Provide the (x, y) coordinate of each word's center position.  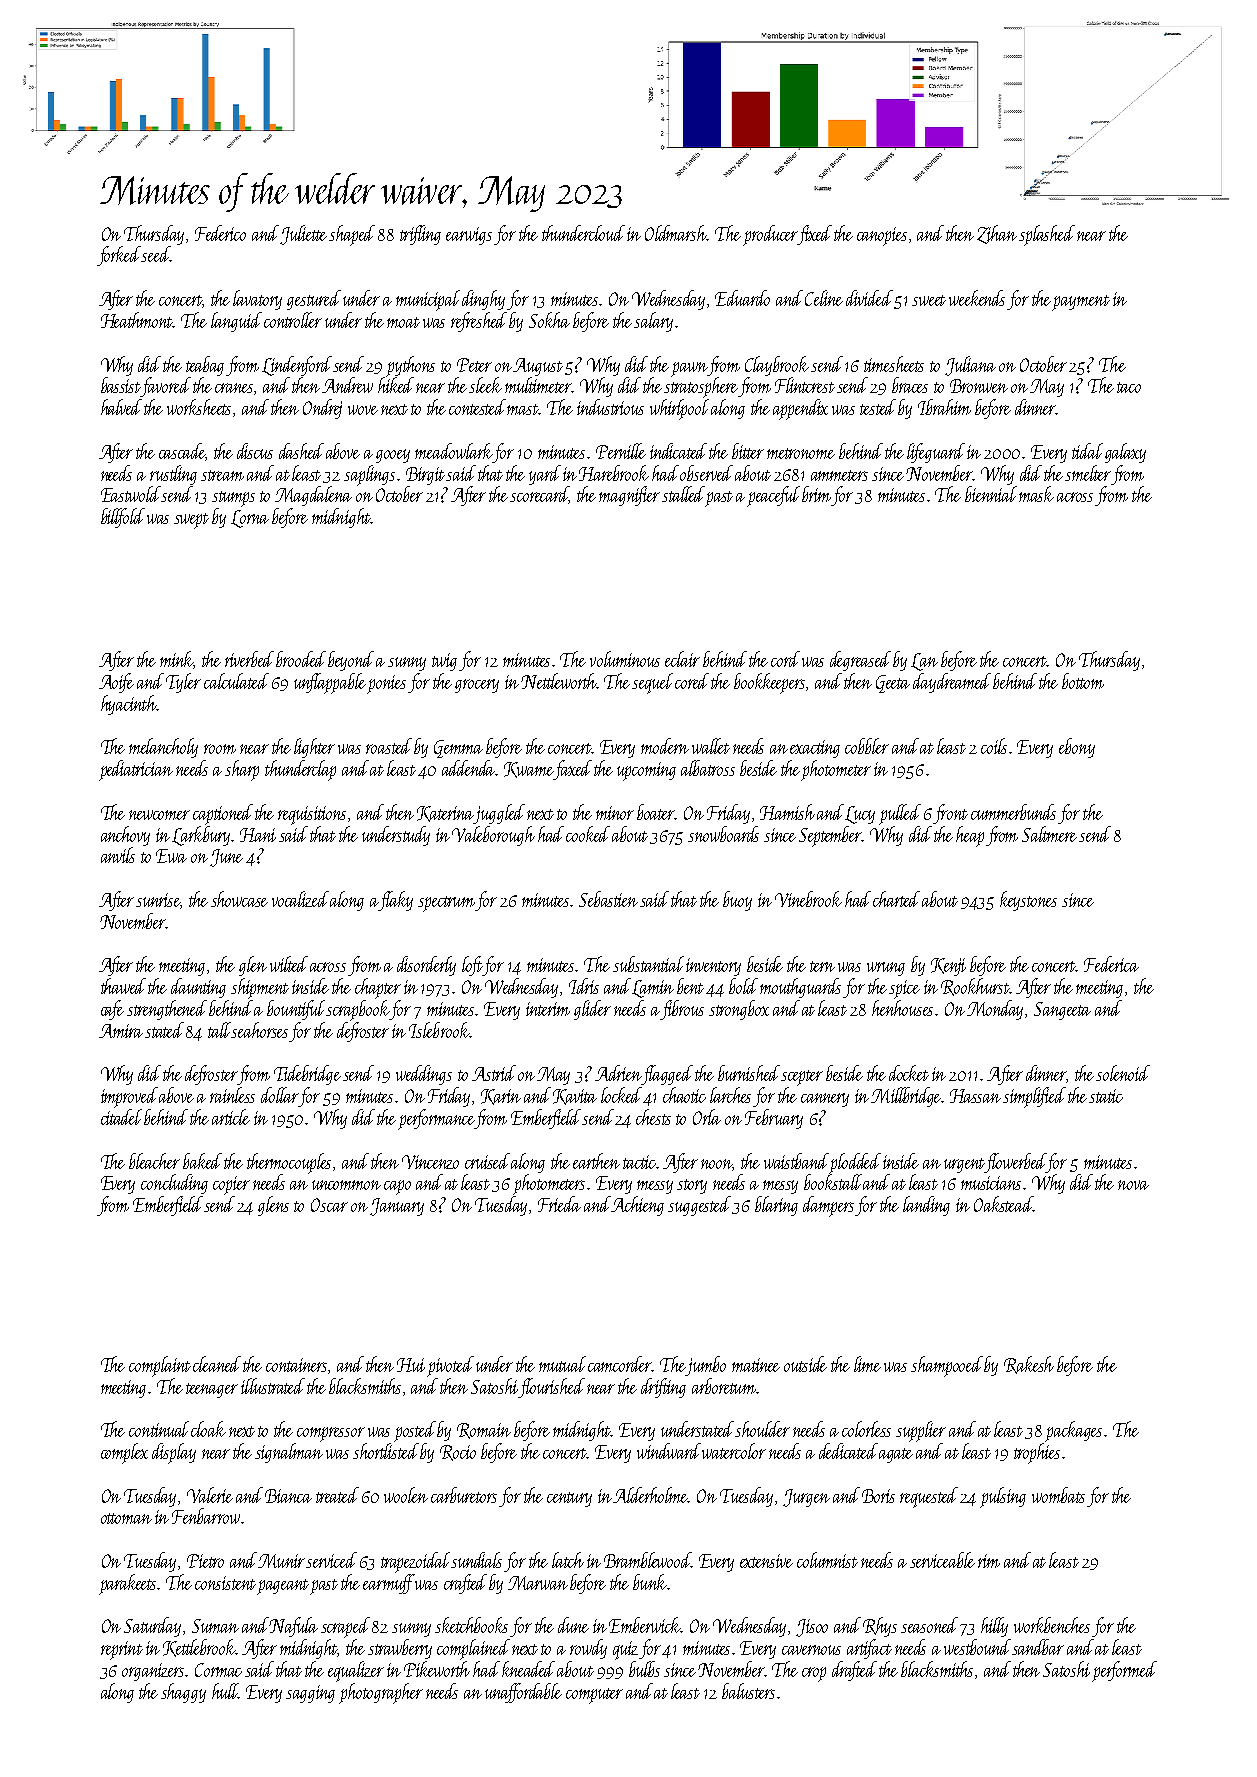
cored (692, 681)
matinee (756, 1365)
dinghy (483, 300)
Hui (411, 1365)
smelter (1088, 473)
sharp (242, 770)
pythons (410, 366)
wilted (289, 964)
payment (1081, 302)
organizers (154, 1672)
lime (867, 1364)
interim (548, 1009)
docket (909, 1073)
